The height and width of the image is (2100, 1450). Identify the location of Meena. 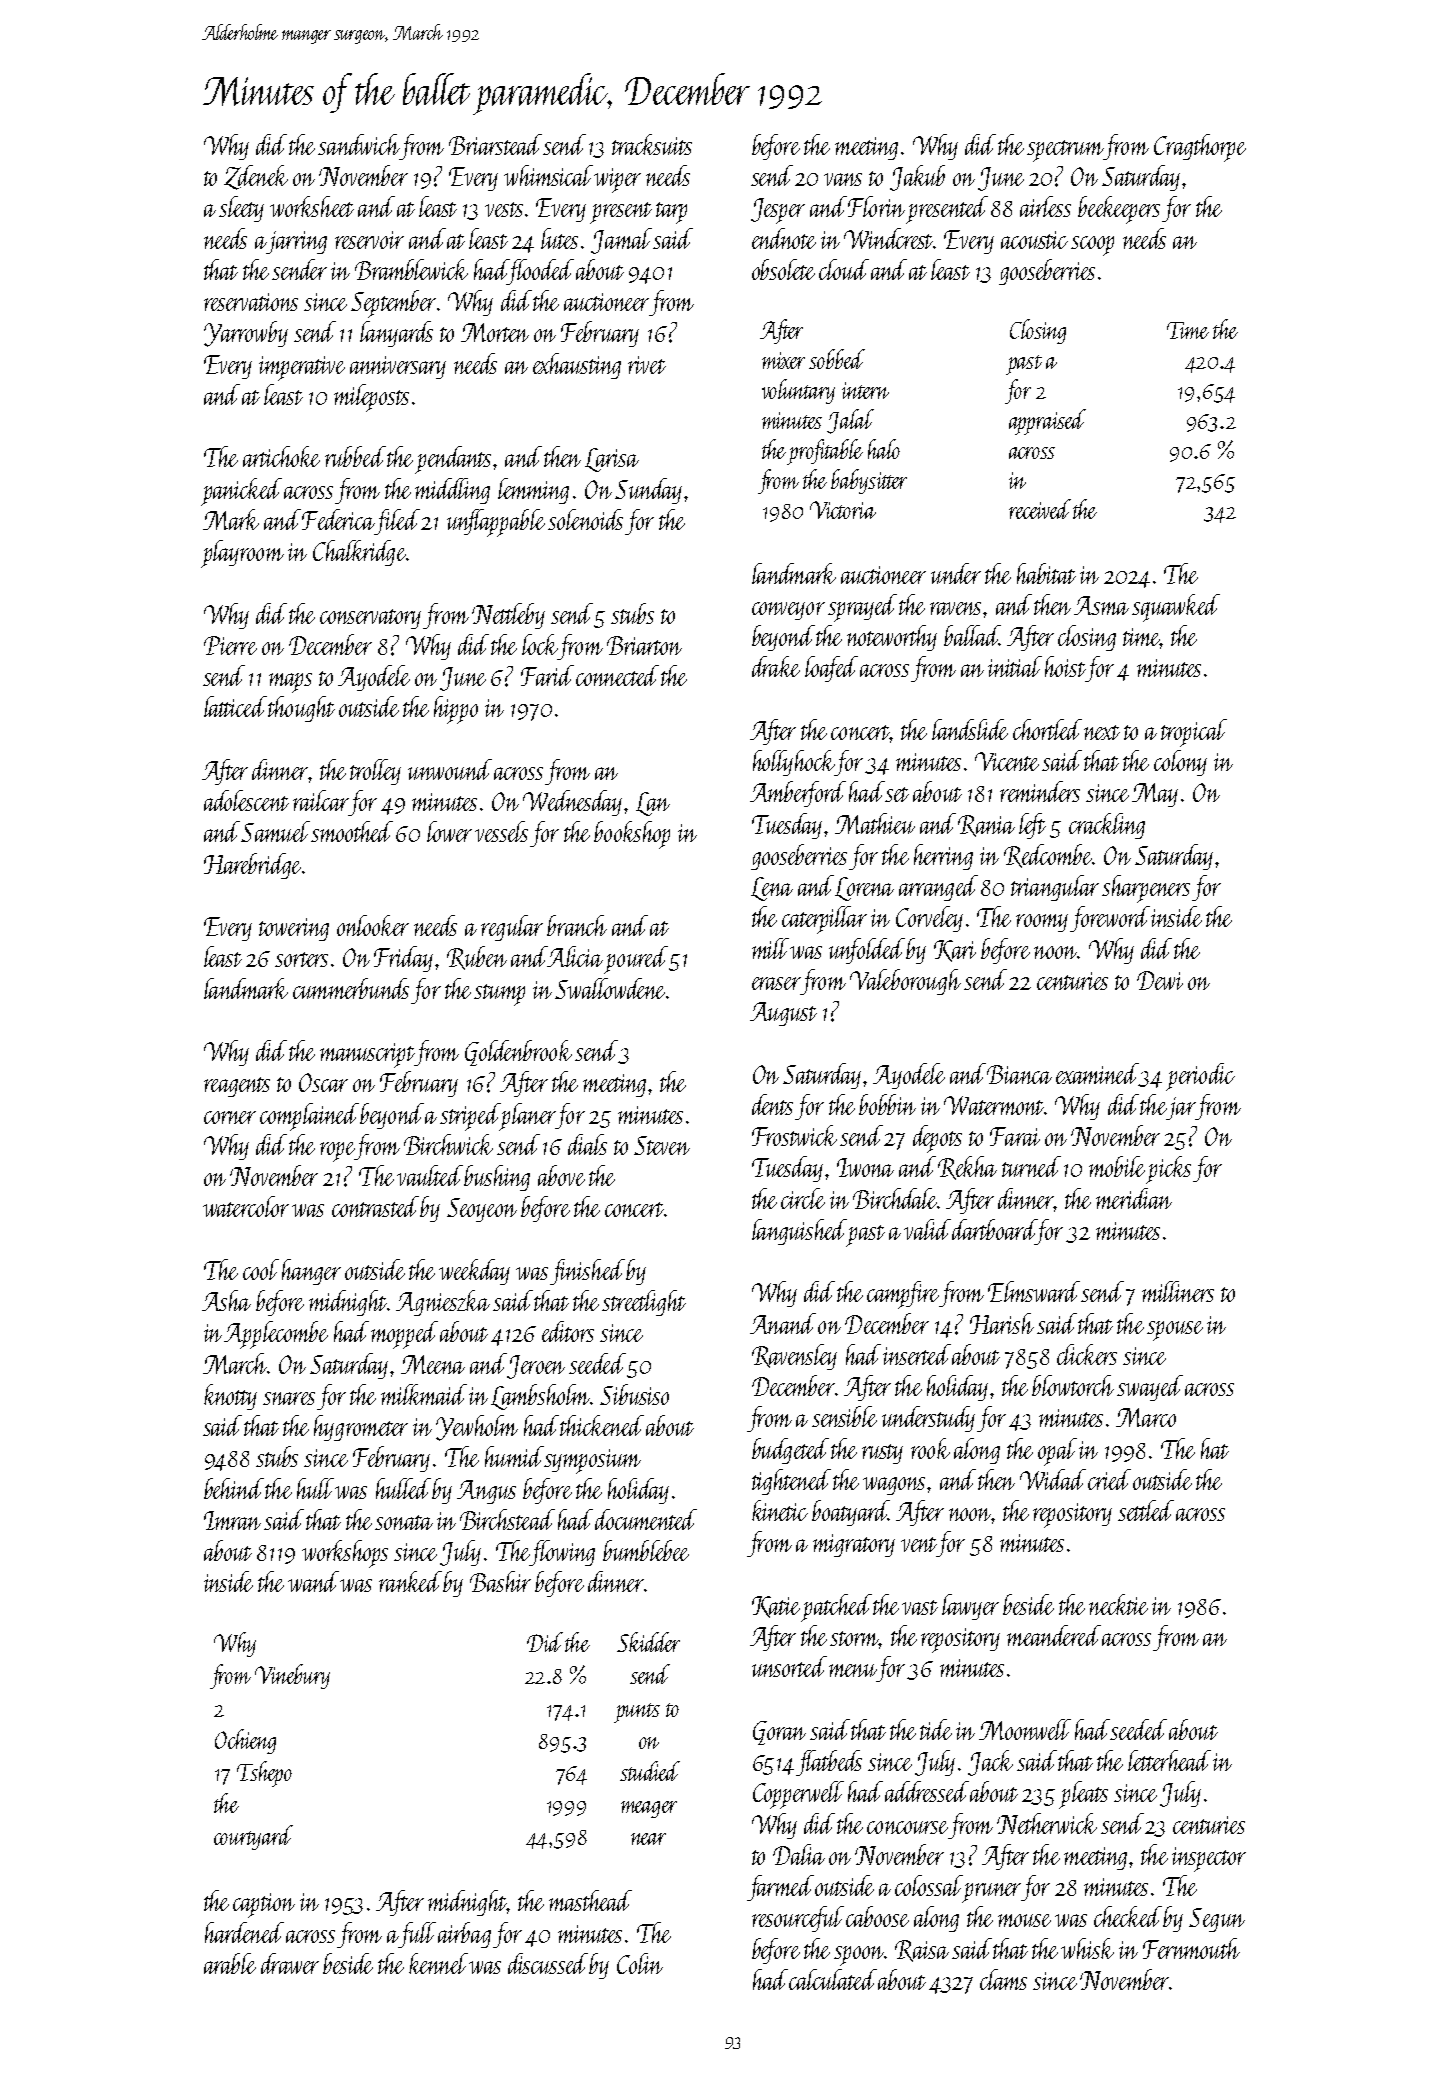
(433, 1364).
